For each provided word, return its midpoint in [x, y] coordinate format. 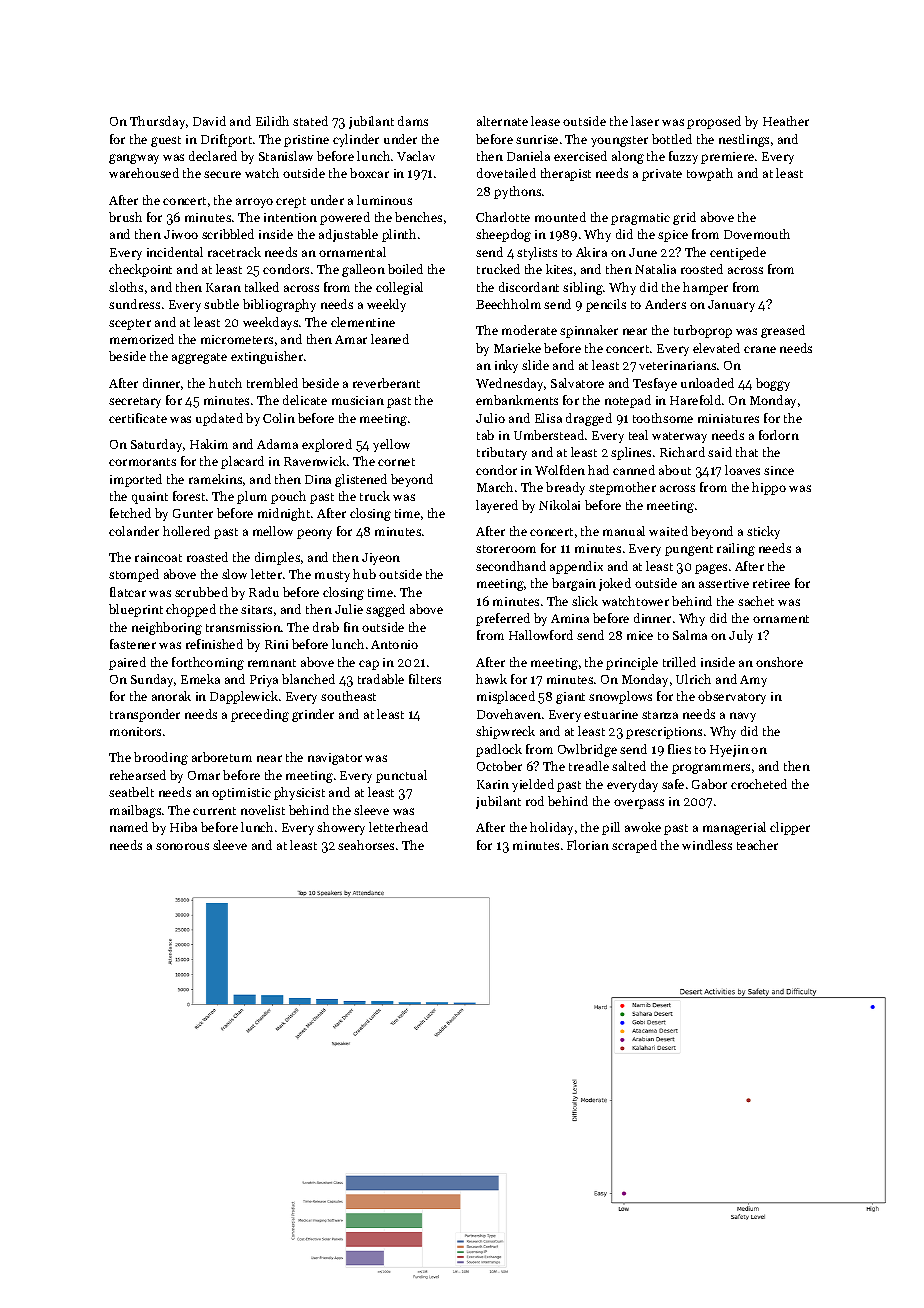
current [214, 811]
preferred [503, 619]
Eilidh [272, 121]
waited [668, 531]
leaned [390, 339]
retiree [771, 583]
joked [615, 584]
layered [497, 506]
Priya [264, 681]
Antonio [394, 644]
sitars [256, 609]
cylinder [356, 140]
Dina [318, 479]
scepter [130, 324]
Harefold [695, 400]
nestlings [744, 140]
